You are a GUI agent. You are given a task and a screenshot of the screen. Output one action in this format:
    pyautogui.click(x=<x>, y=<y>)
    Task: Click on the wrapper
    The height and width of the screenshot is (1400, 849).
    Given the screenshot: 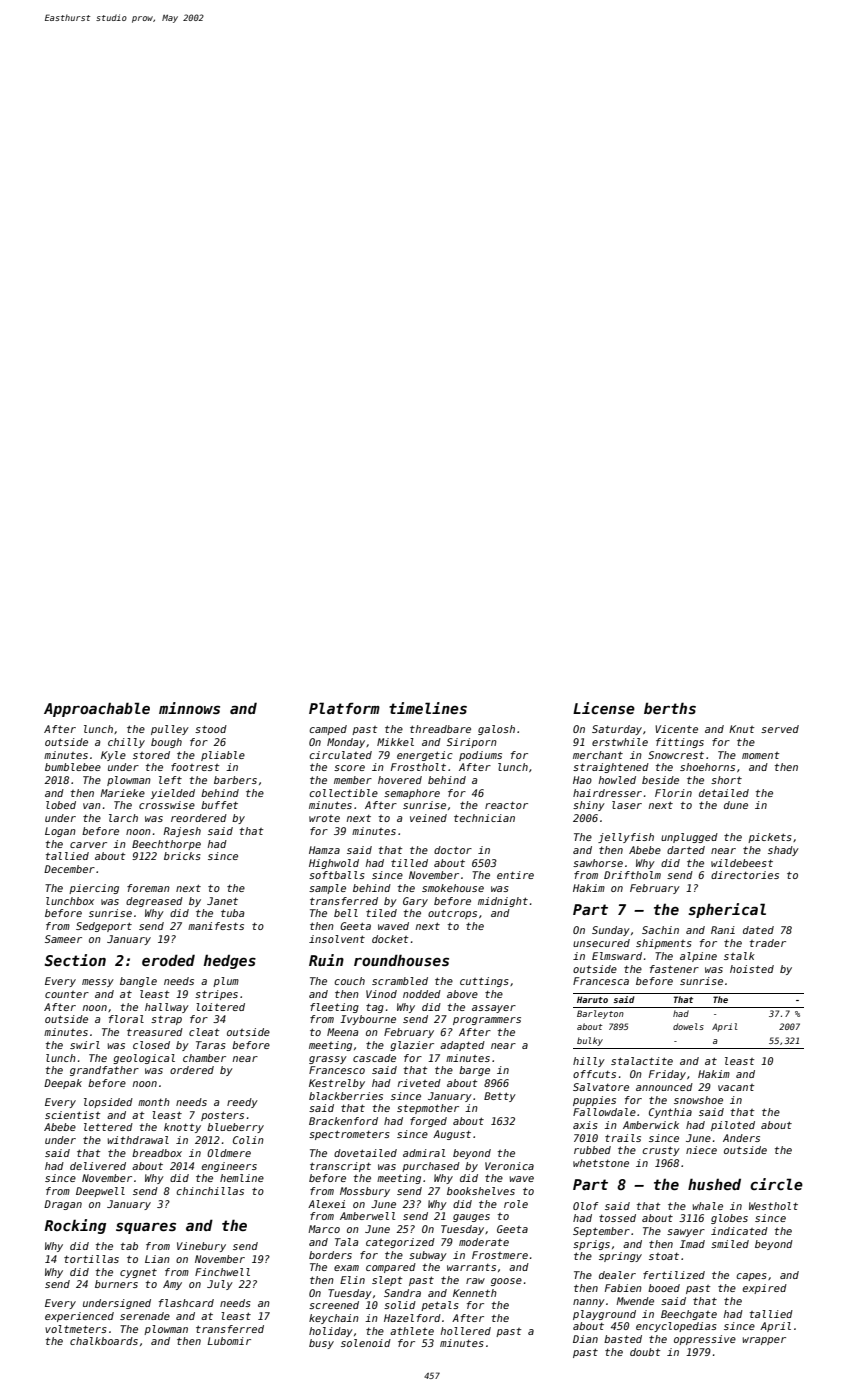 What is the action you would take?
    pyautogui.click(x=764, y=1341)
